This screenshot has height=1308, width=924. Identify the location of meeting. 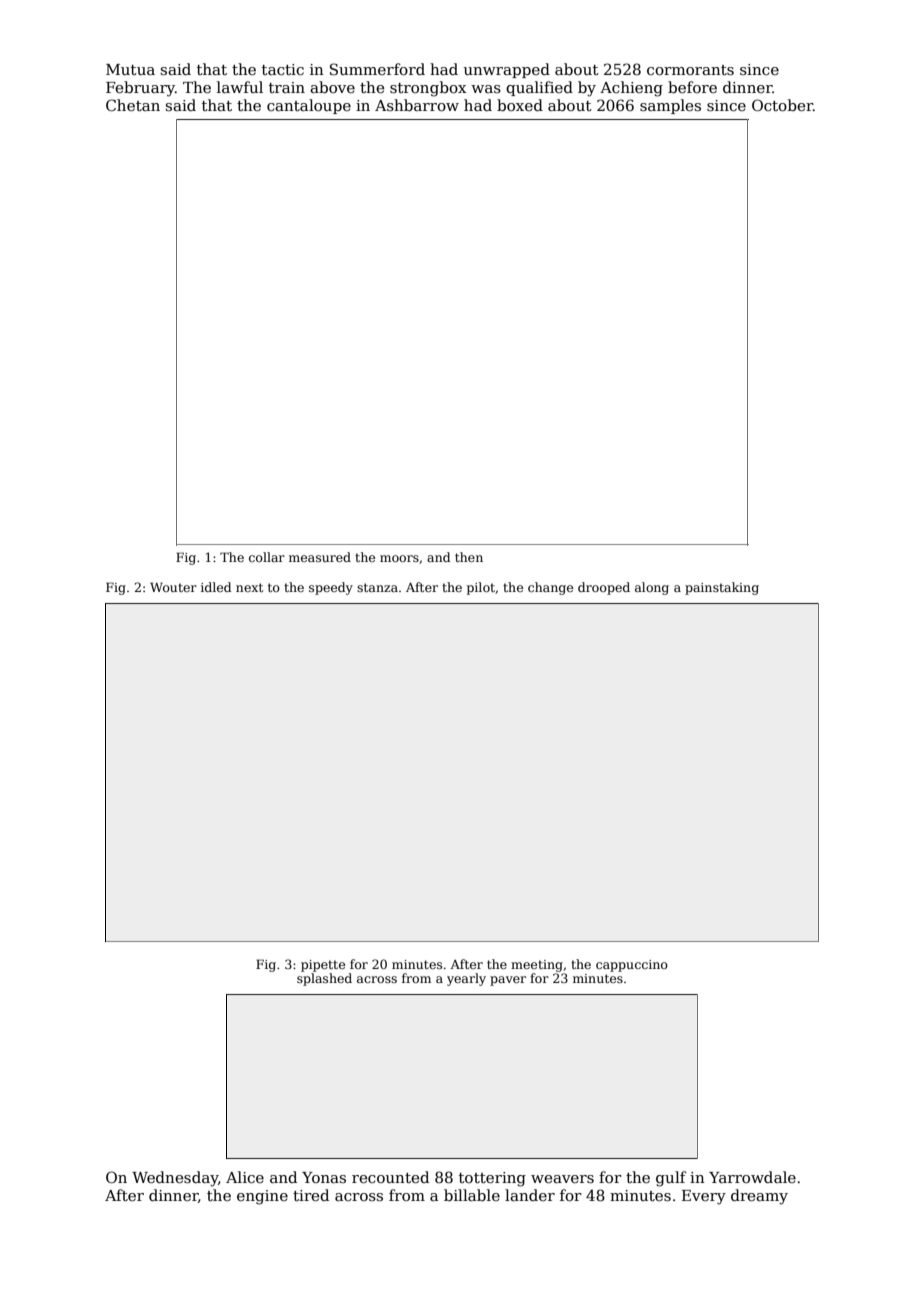
(537, 966).
